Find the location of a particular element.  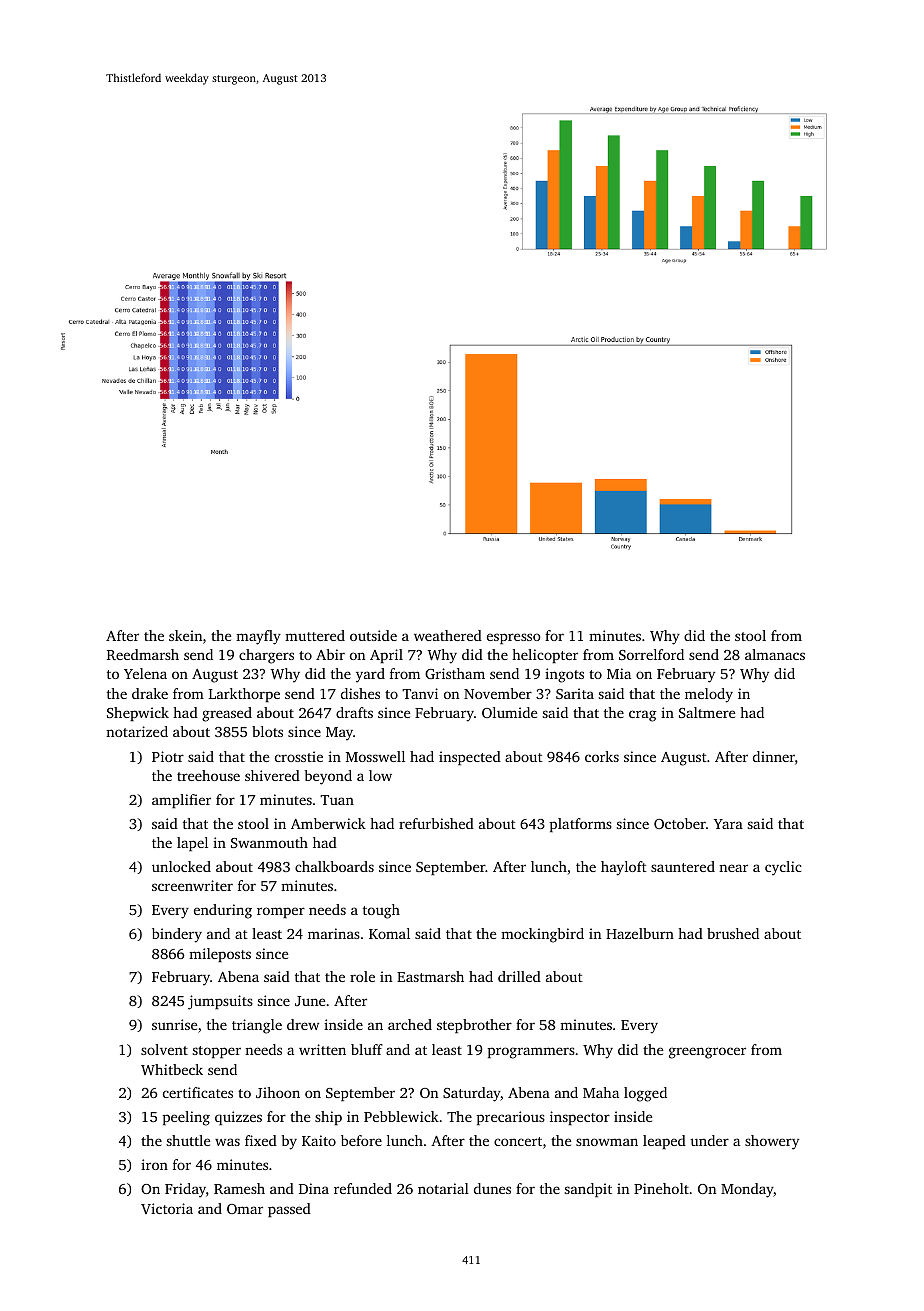

logged is located at coordinates (645, 1094).
